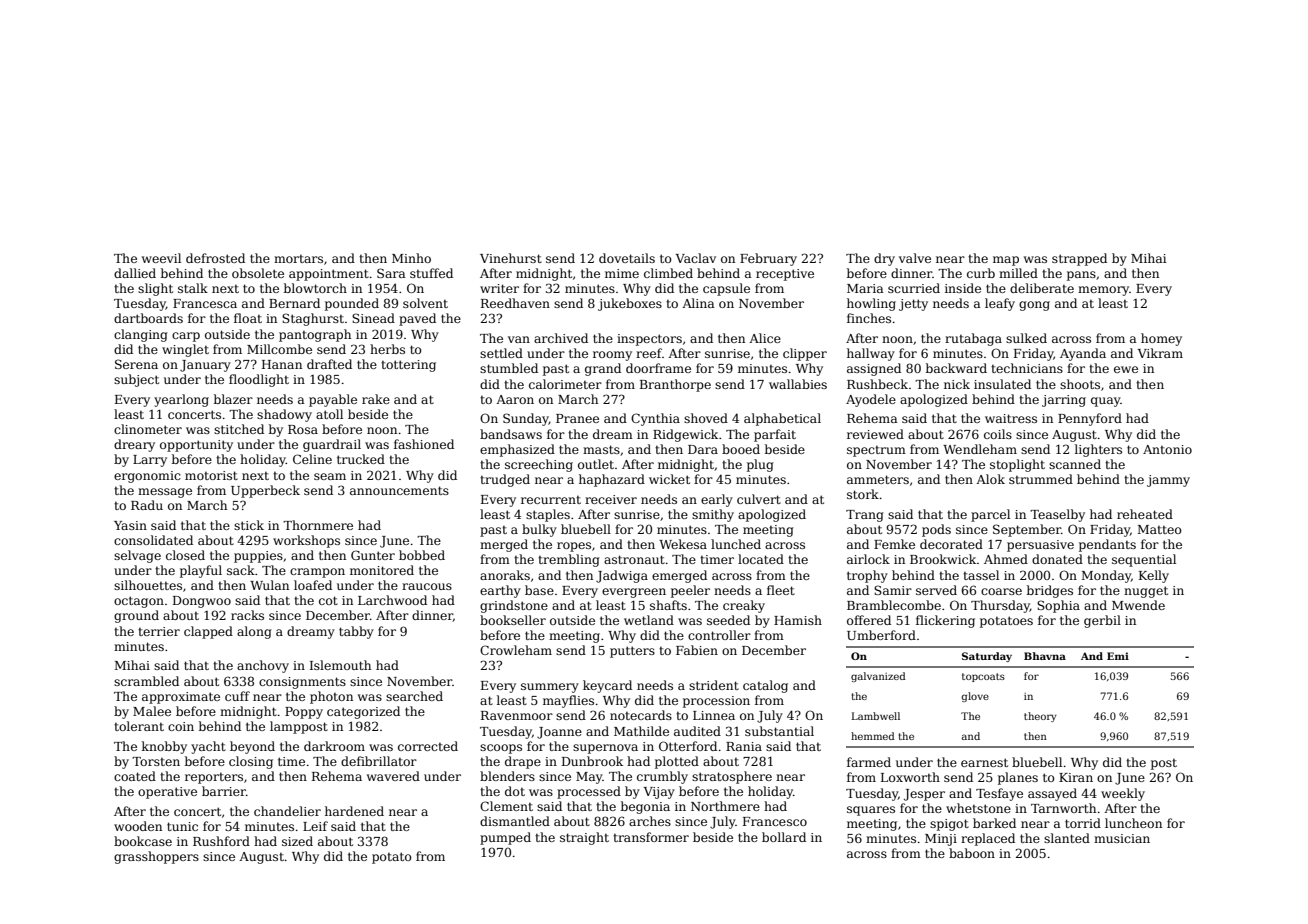 The width and height of the page is (1308, 924). Describe the element at coordinates (515, 303) in the page. I see `Reedhaven` at that location.
